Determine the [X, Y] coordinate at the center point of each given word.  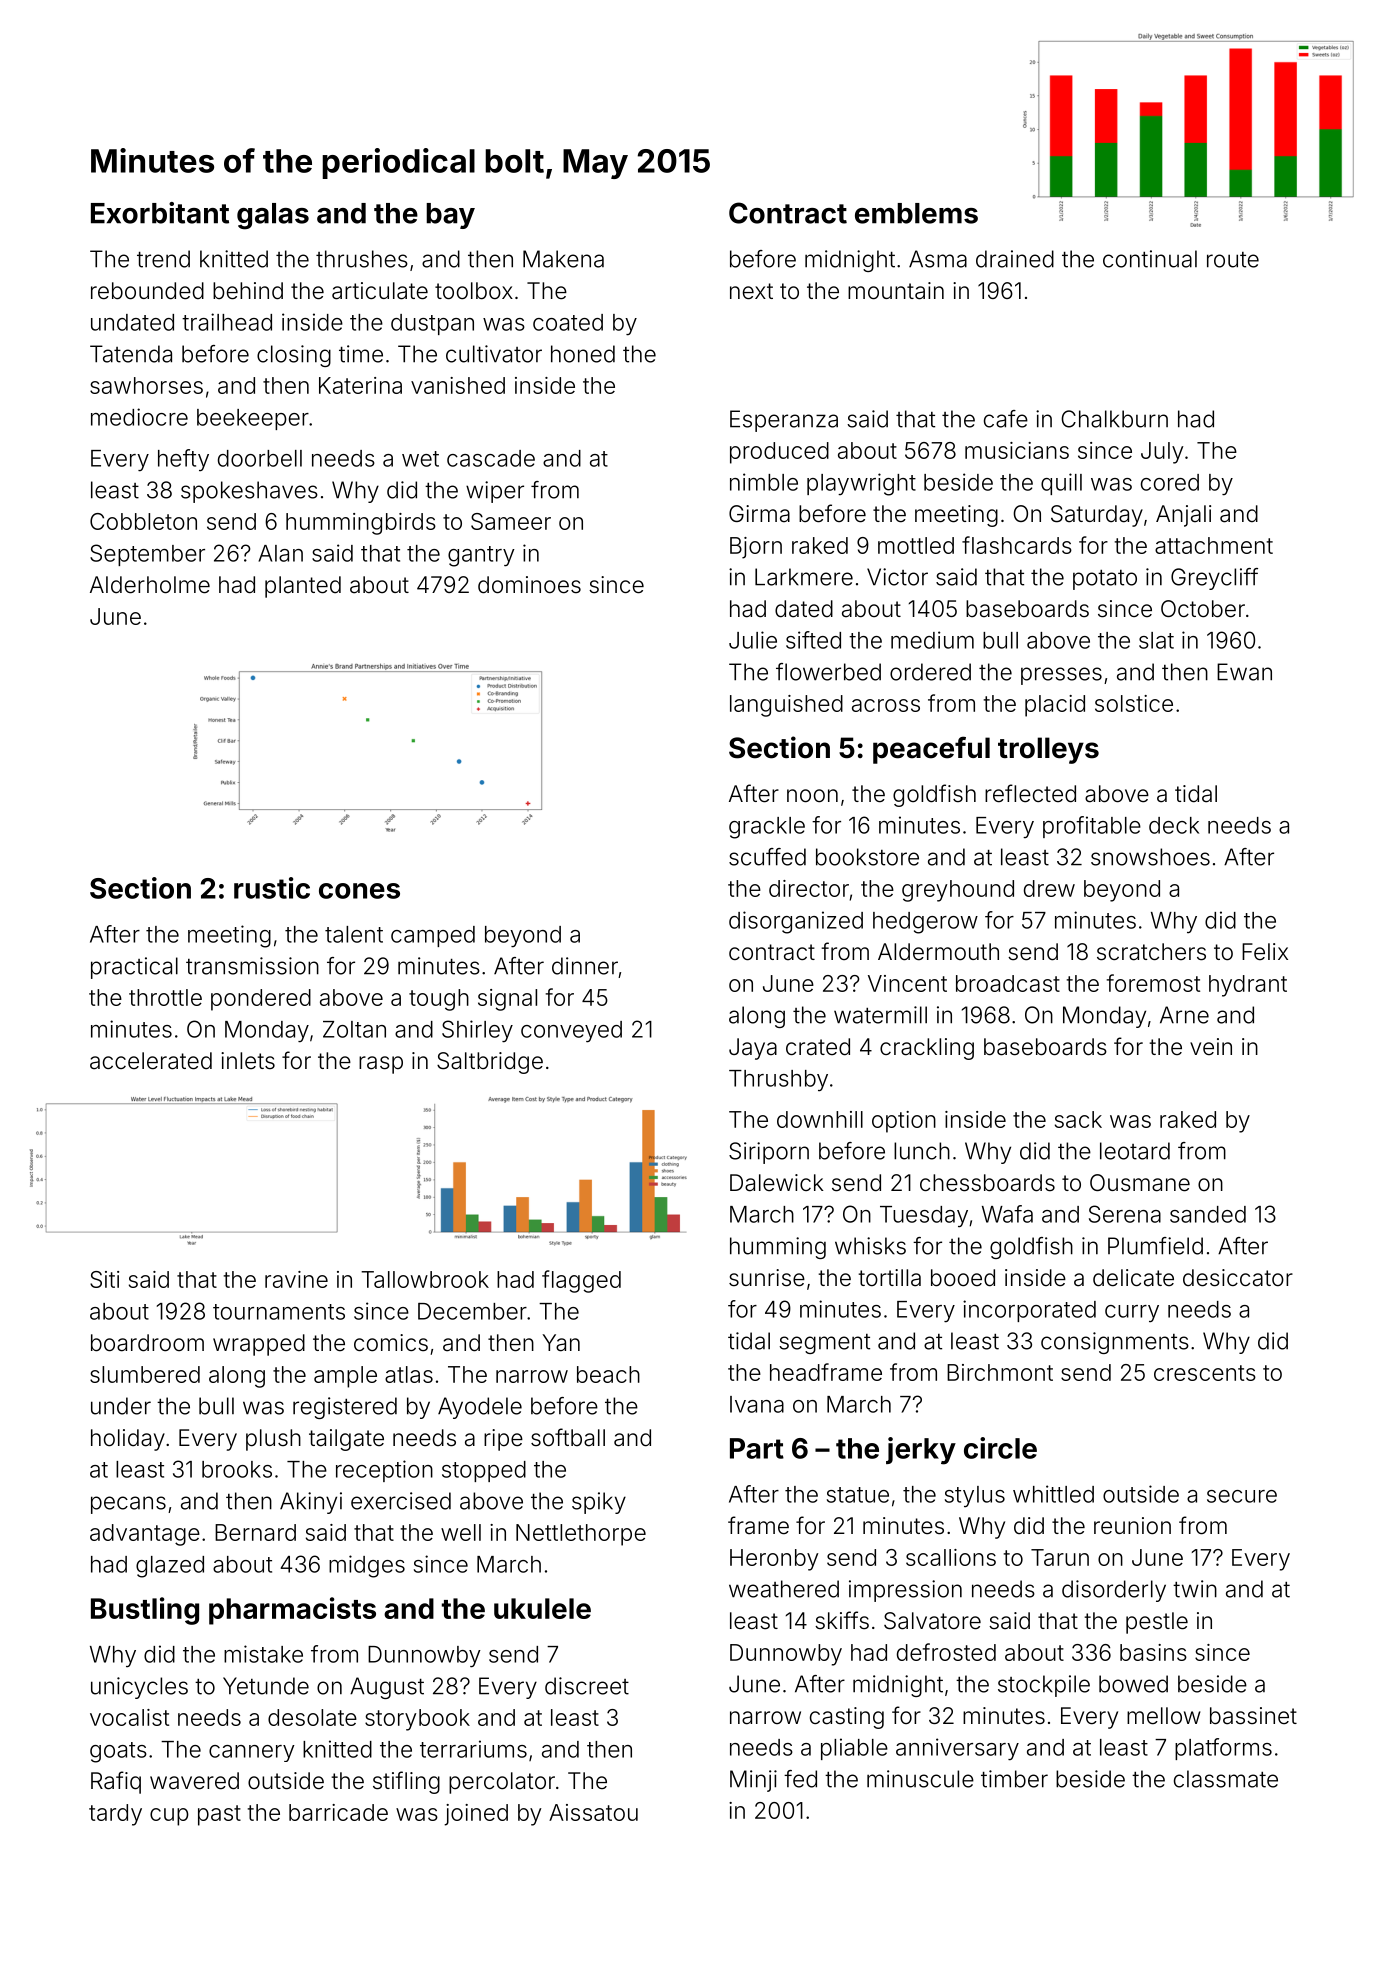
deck [1174, 825]
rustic [272, 888]
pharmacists [292, 1611]
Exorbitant [160, 213]
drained [1015, 259]
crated [818, 1047]
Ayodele [480, 1408]
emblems [916, 213]
